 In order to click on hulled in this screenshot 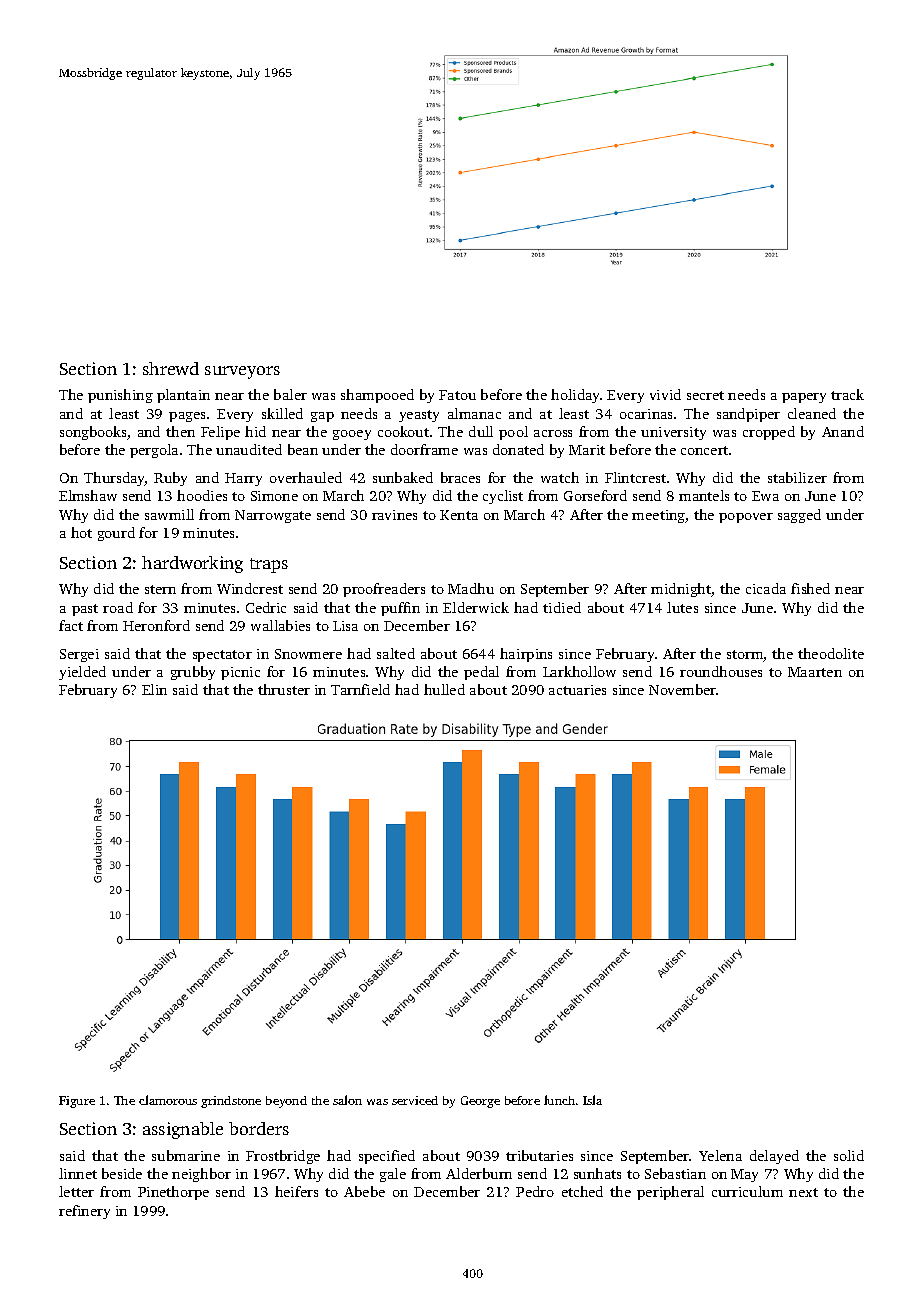, I will do `click(444, 689)`.
